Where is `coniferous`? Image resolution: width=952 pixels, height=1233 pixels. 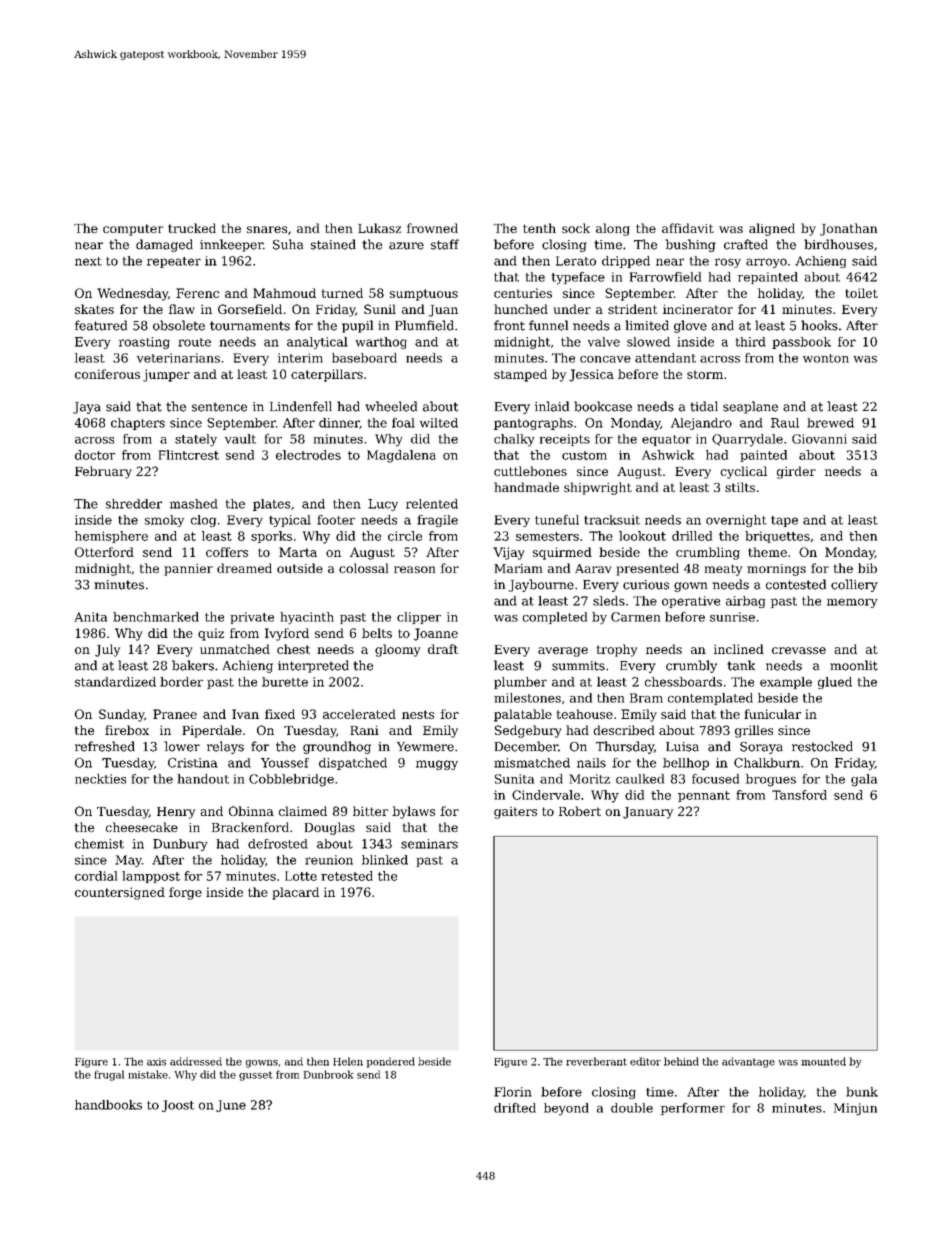
coniferous is located at coordinates (107, 374).
